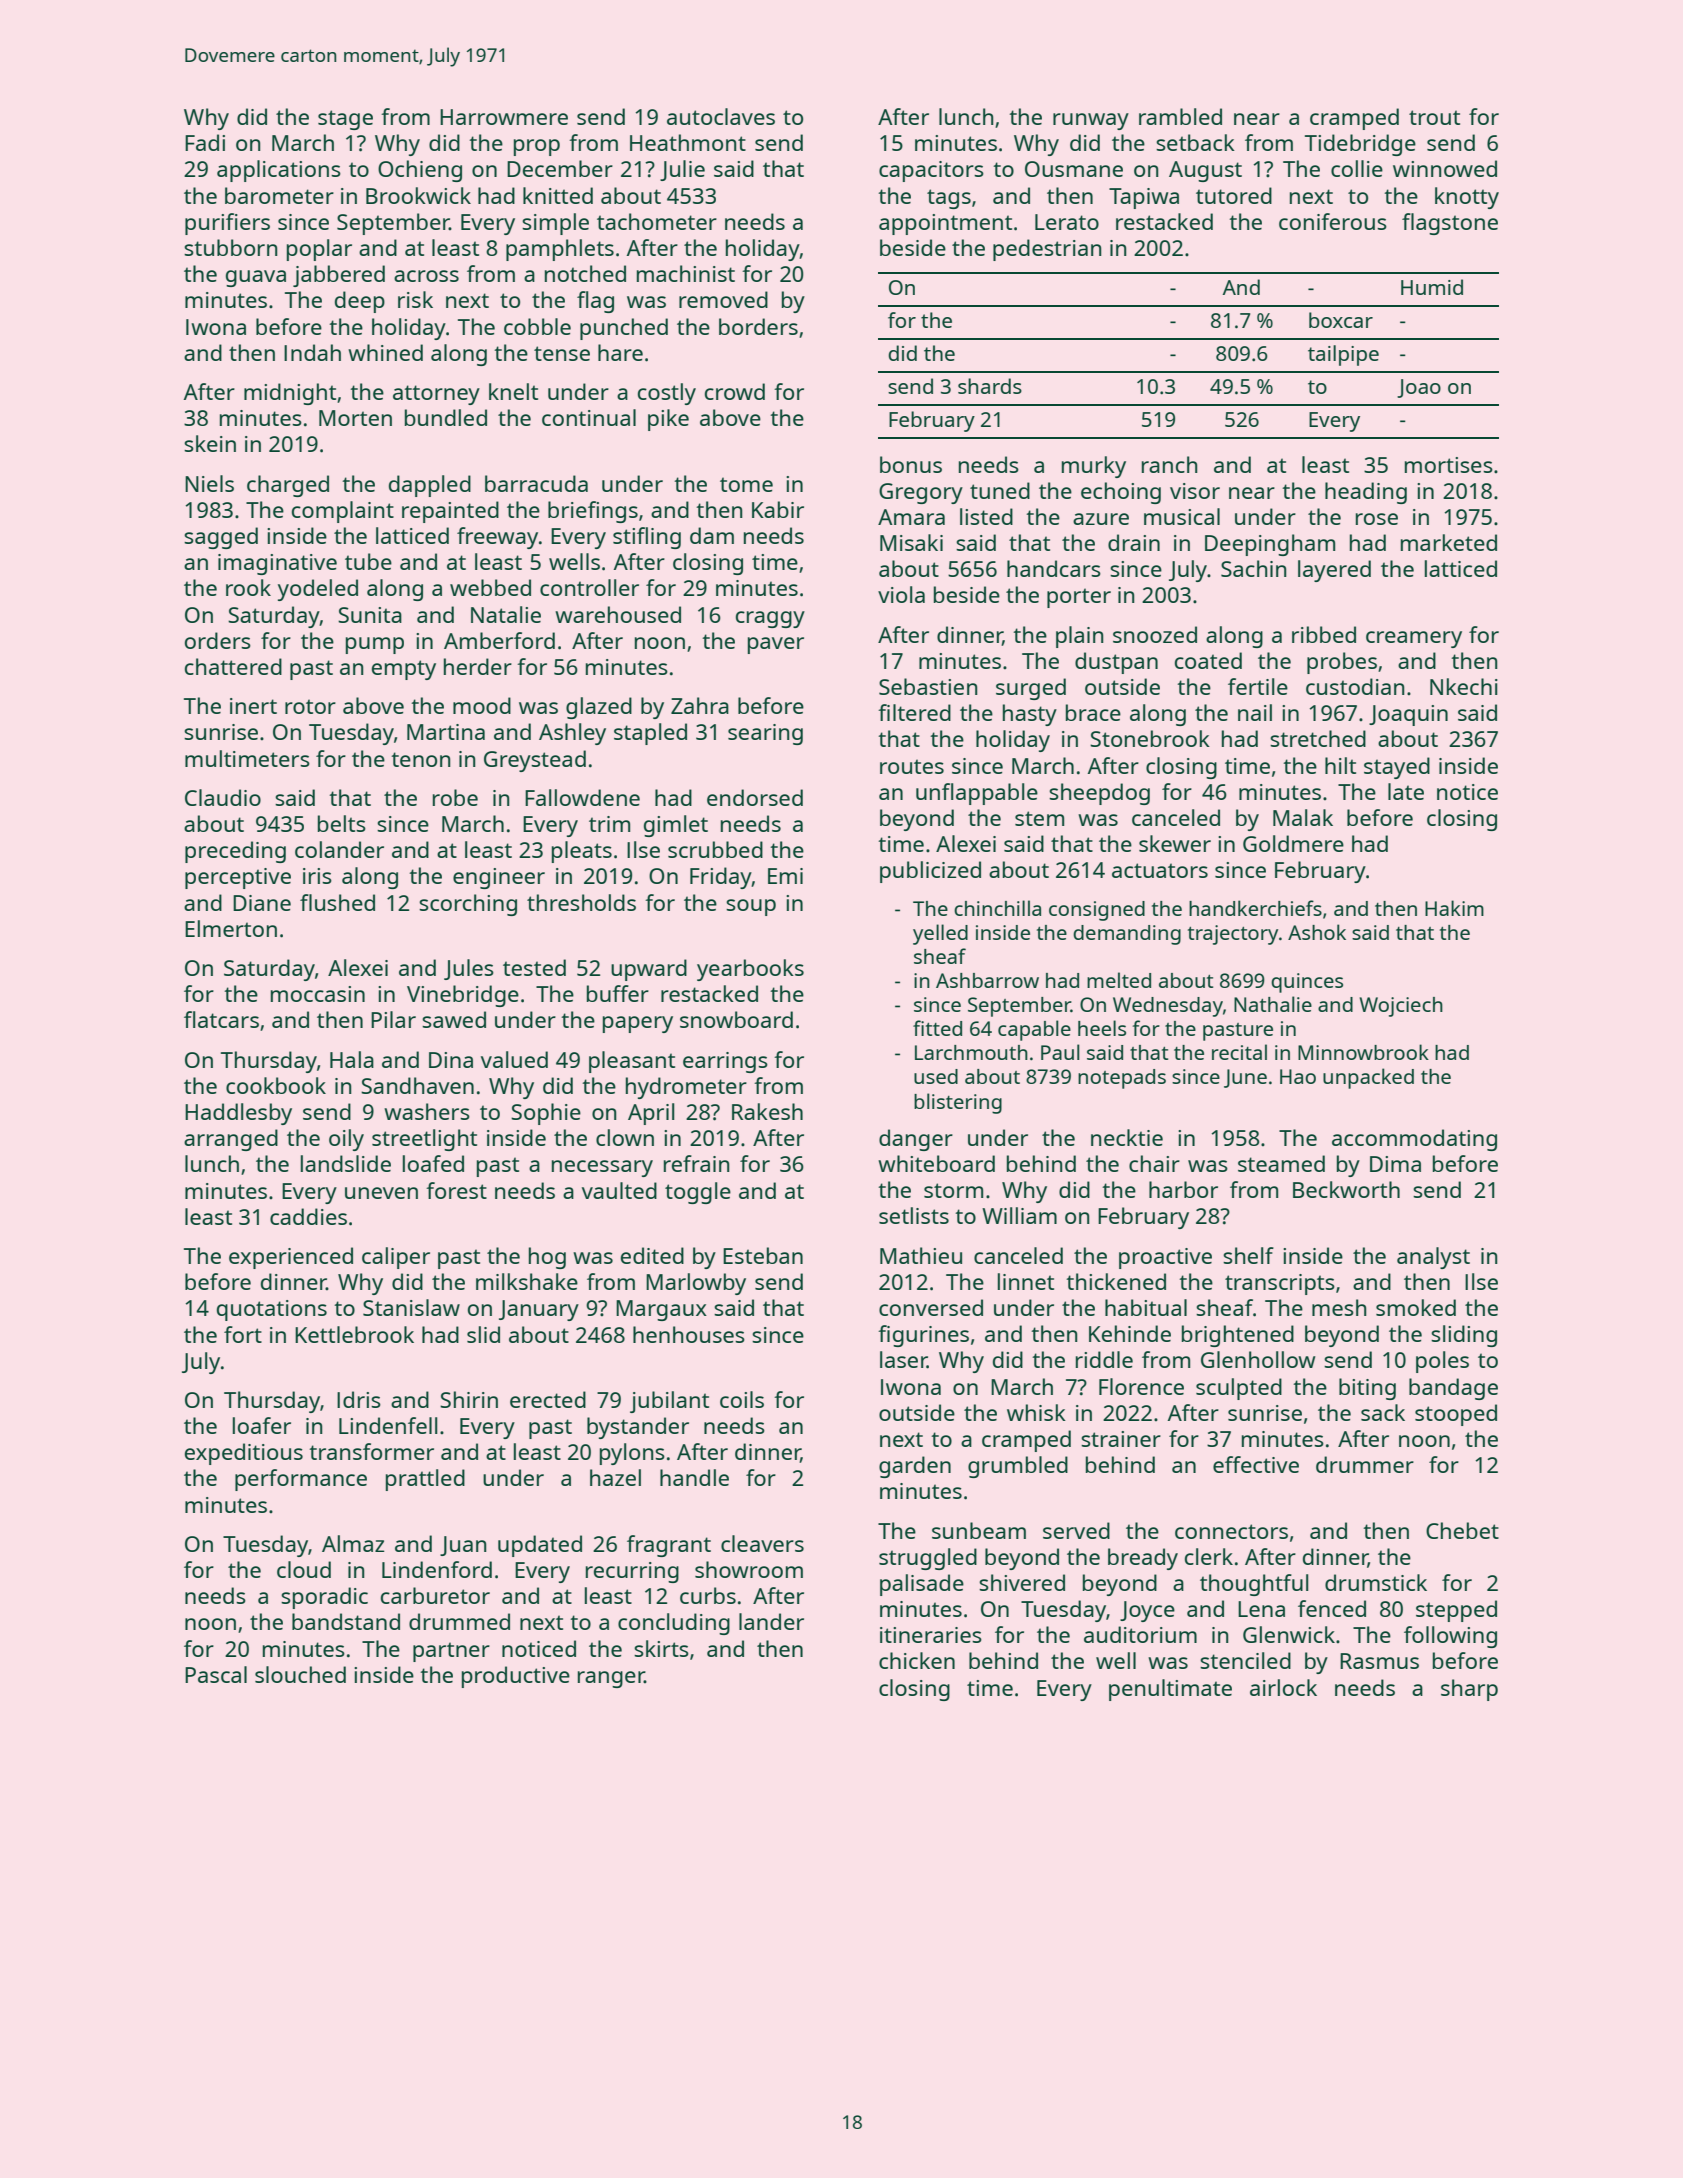 Image resolution: width=1683 pixels, height=2178 pixels. What do you see at coordinates (504, 117) in the screenshot?
I see `Harrowmere` at bounding box center [504, 117].
